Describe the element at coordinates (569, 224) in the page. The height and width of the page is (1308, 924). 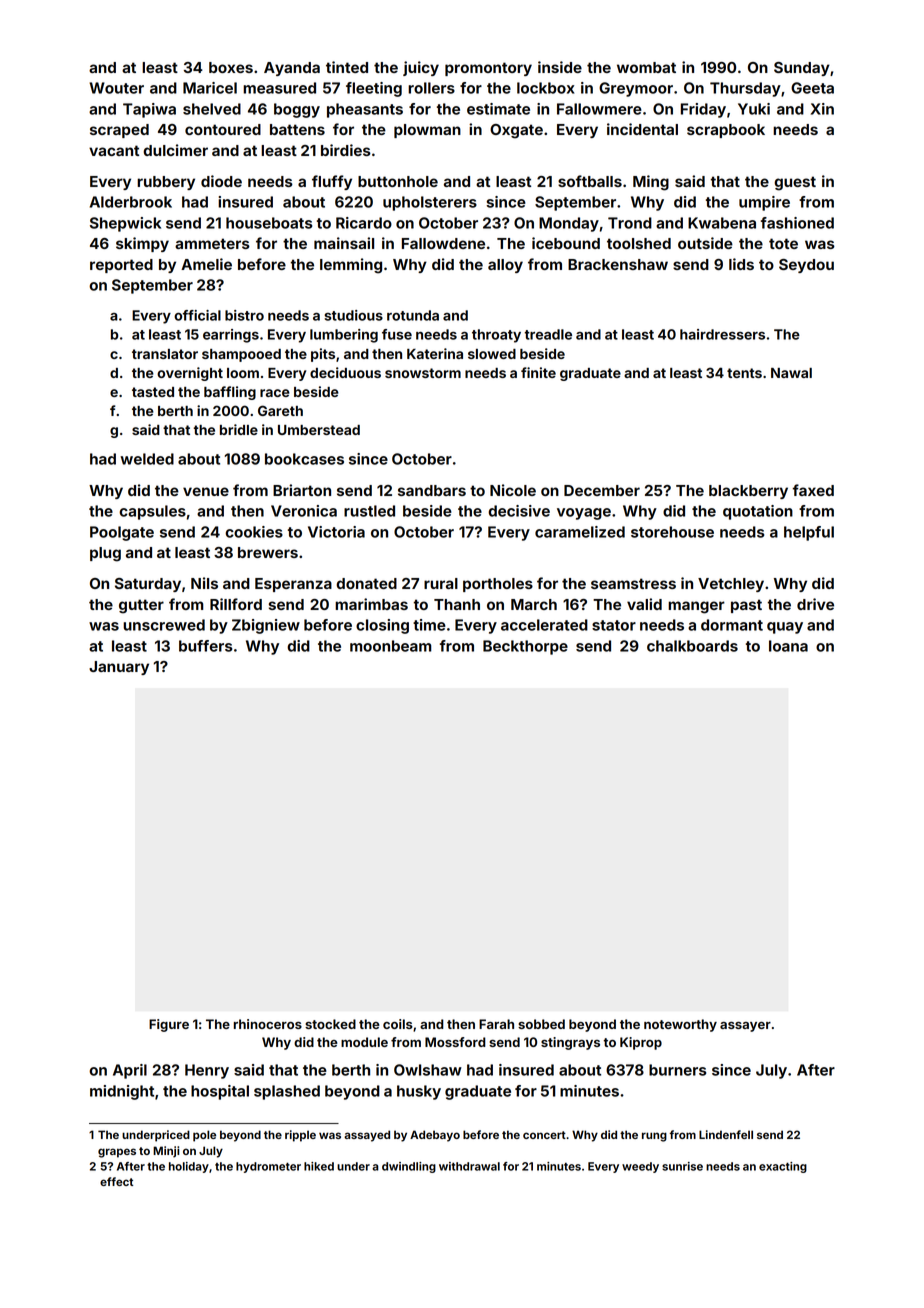
I see `Monday` at that location.
